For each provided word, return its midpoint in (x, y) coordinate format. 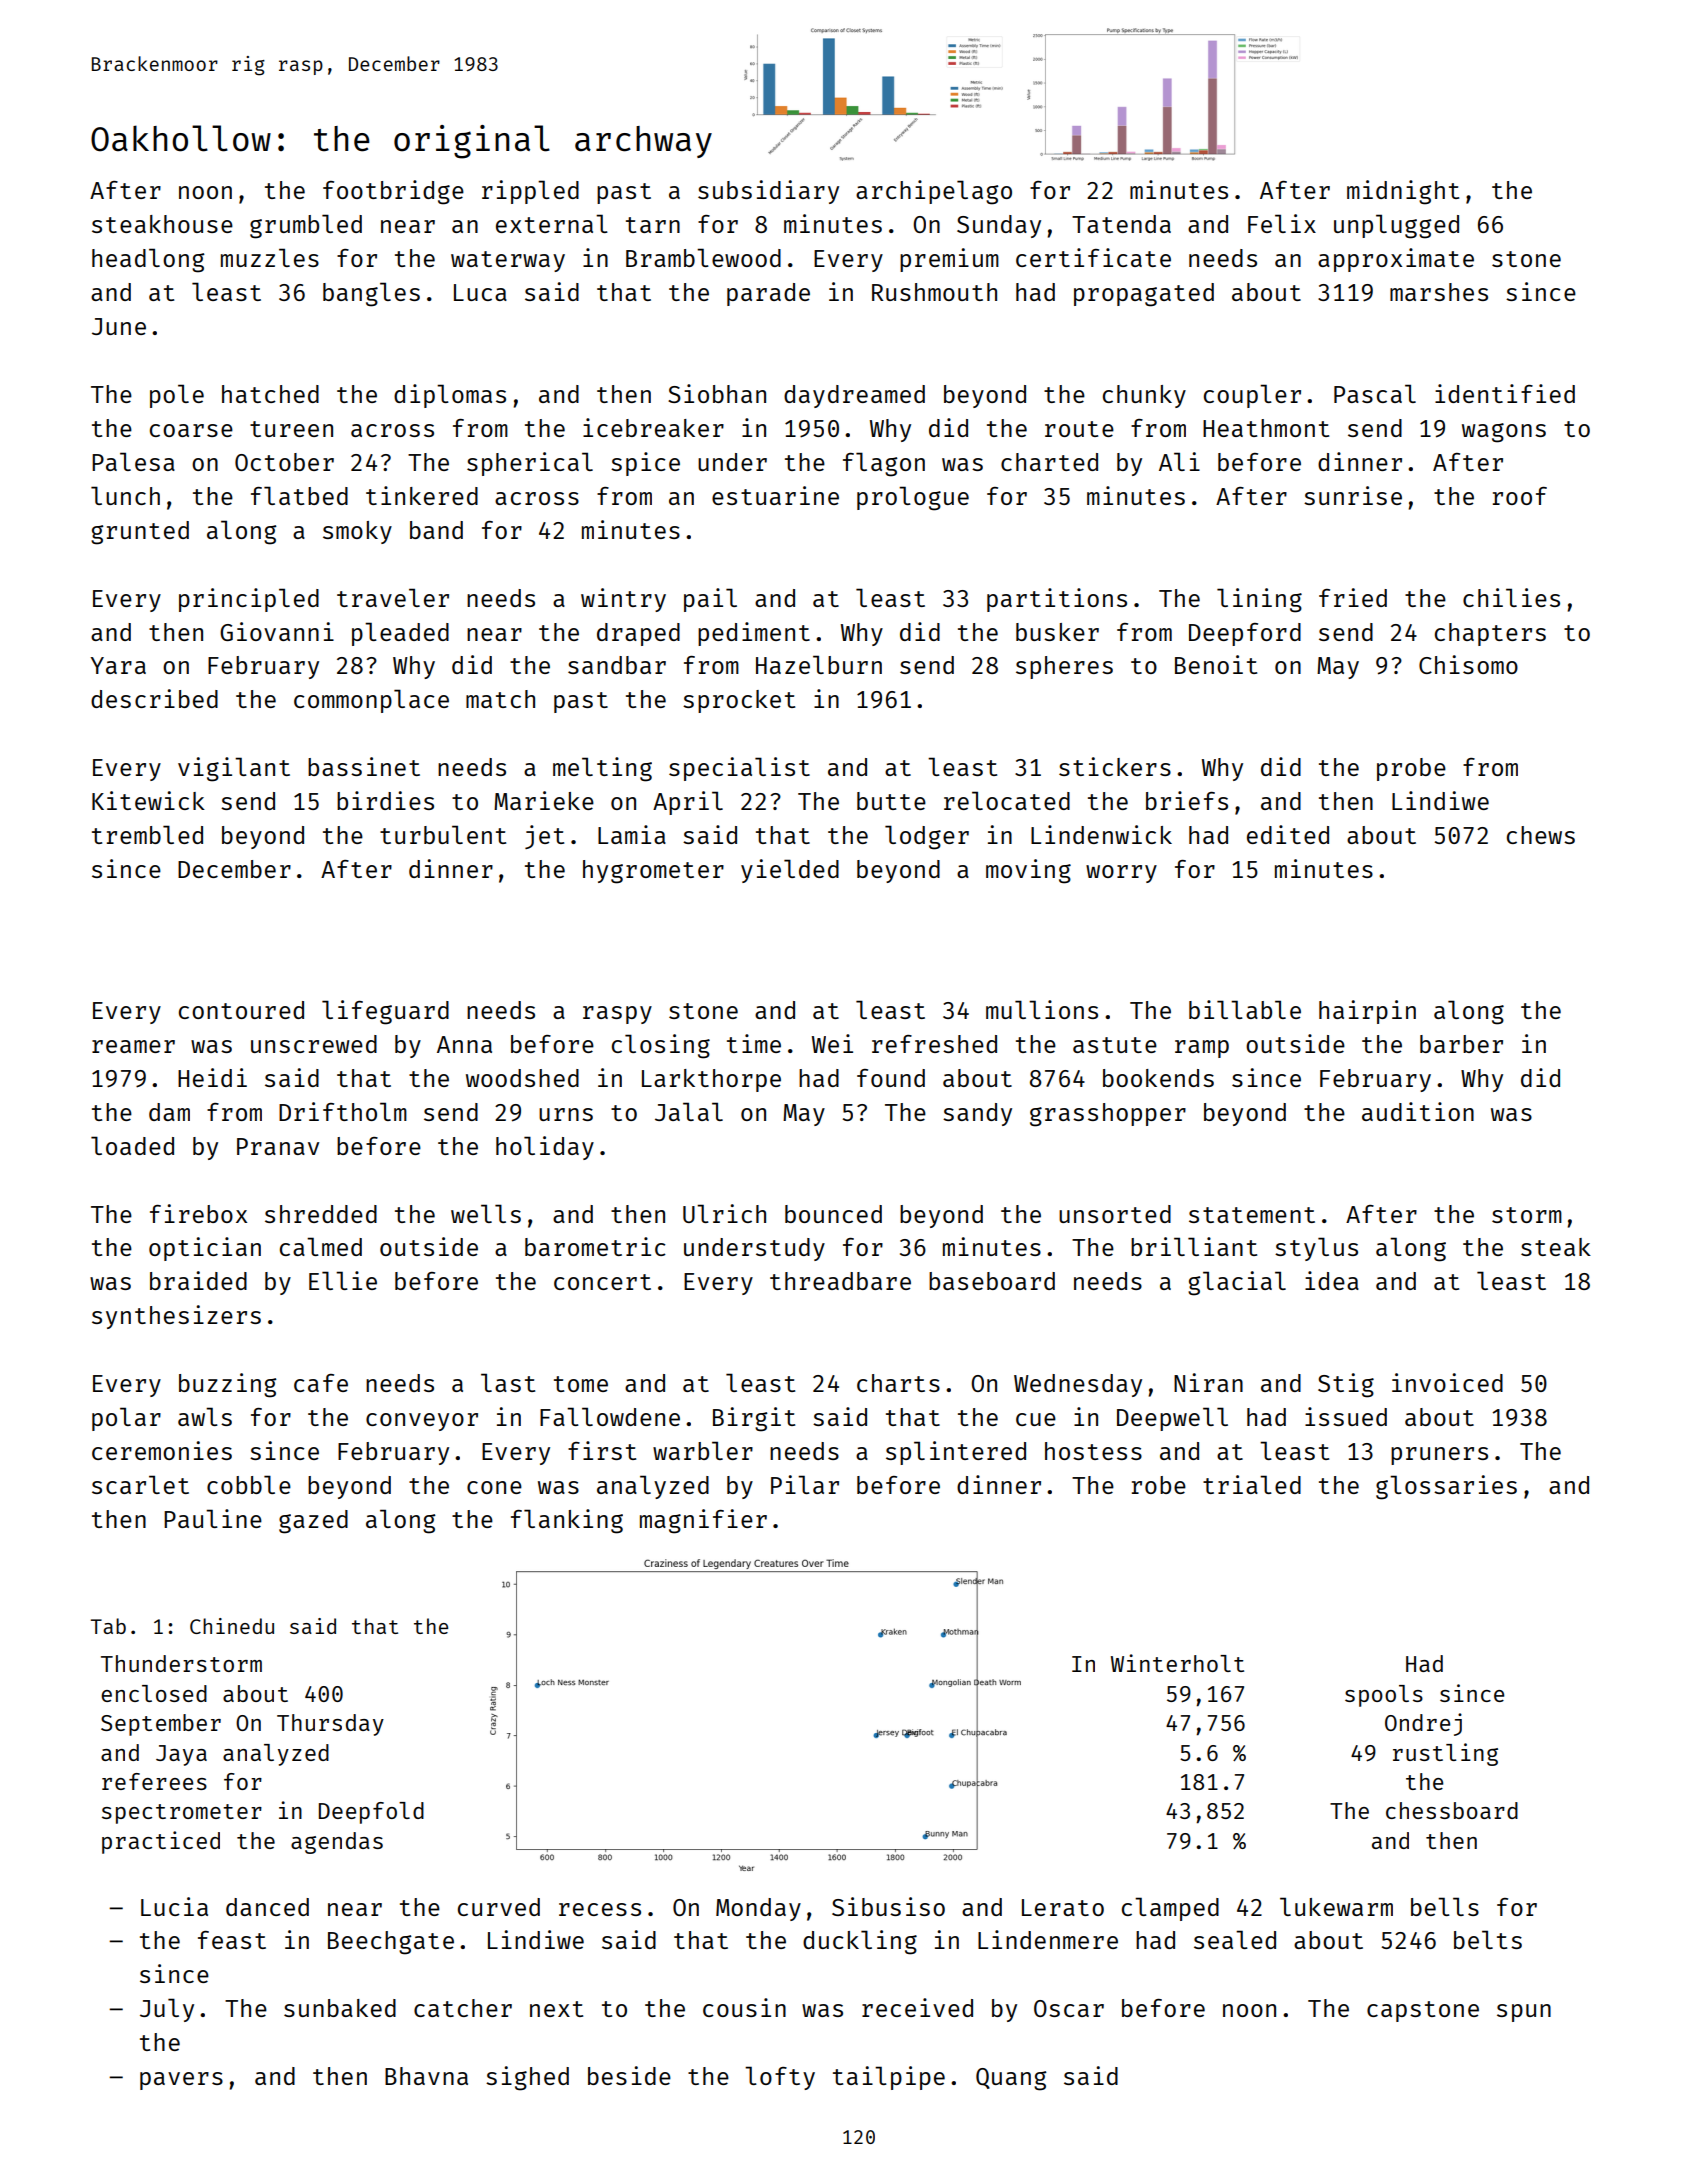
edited (1288, 834)
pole (177, 396)
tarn (653, 225)
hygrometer (653, 872)
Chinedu (232, 1626)
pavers (181, 2081)
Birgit (754, 1419)
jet (544, 837)
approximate (1396, 260)
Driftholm (343, 1111)
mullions (1042, 1009)
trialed (1252, 1484)
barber (1461, 1044)
